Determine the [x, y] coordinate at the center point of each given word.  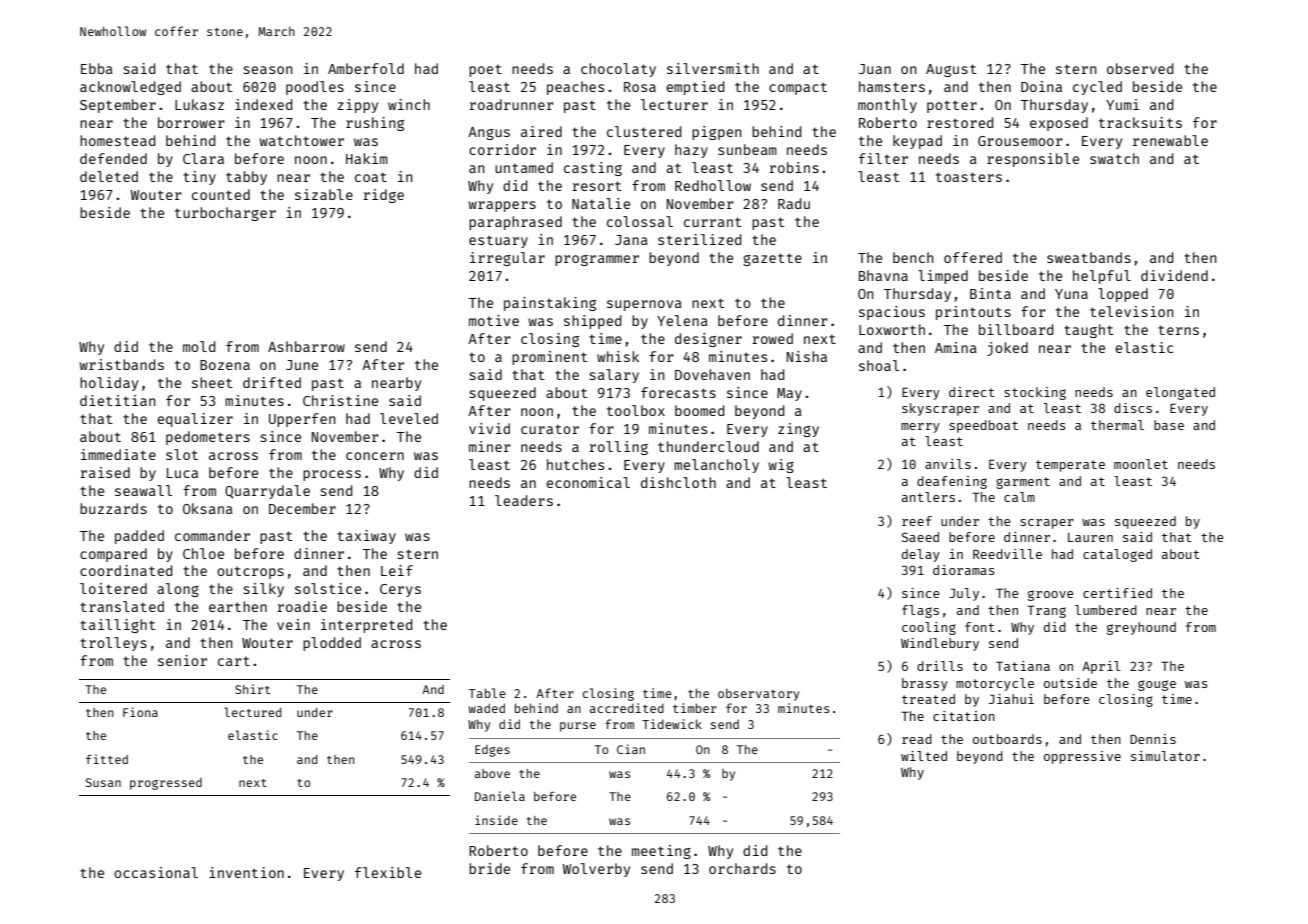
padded [139, 537]
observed [1140, 68]
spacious [892, 313]
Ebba [97, 68]
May [789, 394]
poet [485, 70]
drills [940, 666]
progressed [166, 784]
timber [695, 708]
